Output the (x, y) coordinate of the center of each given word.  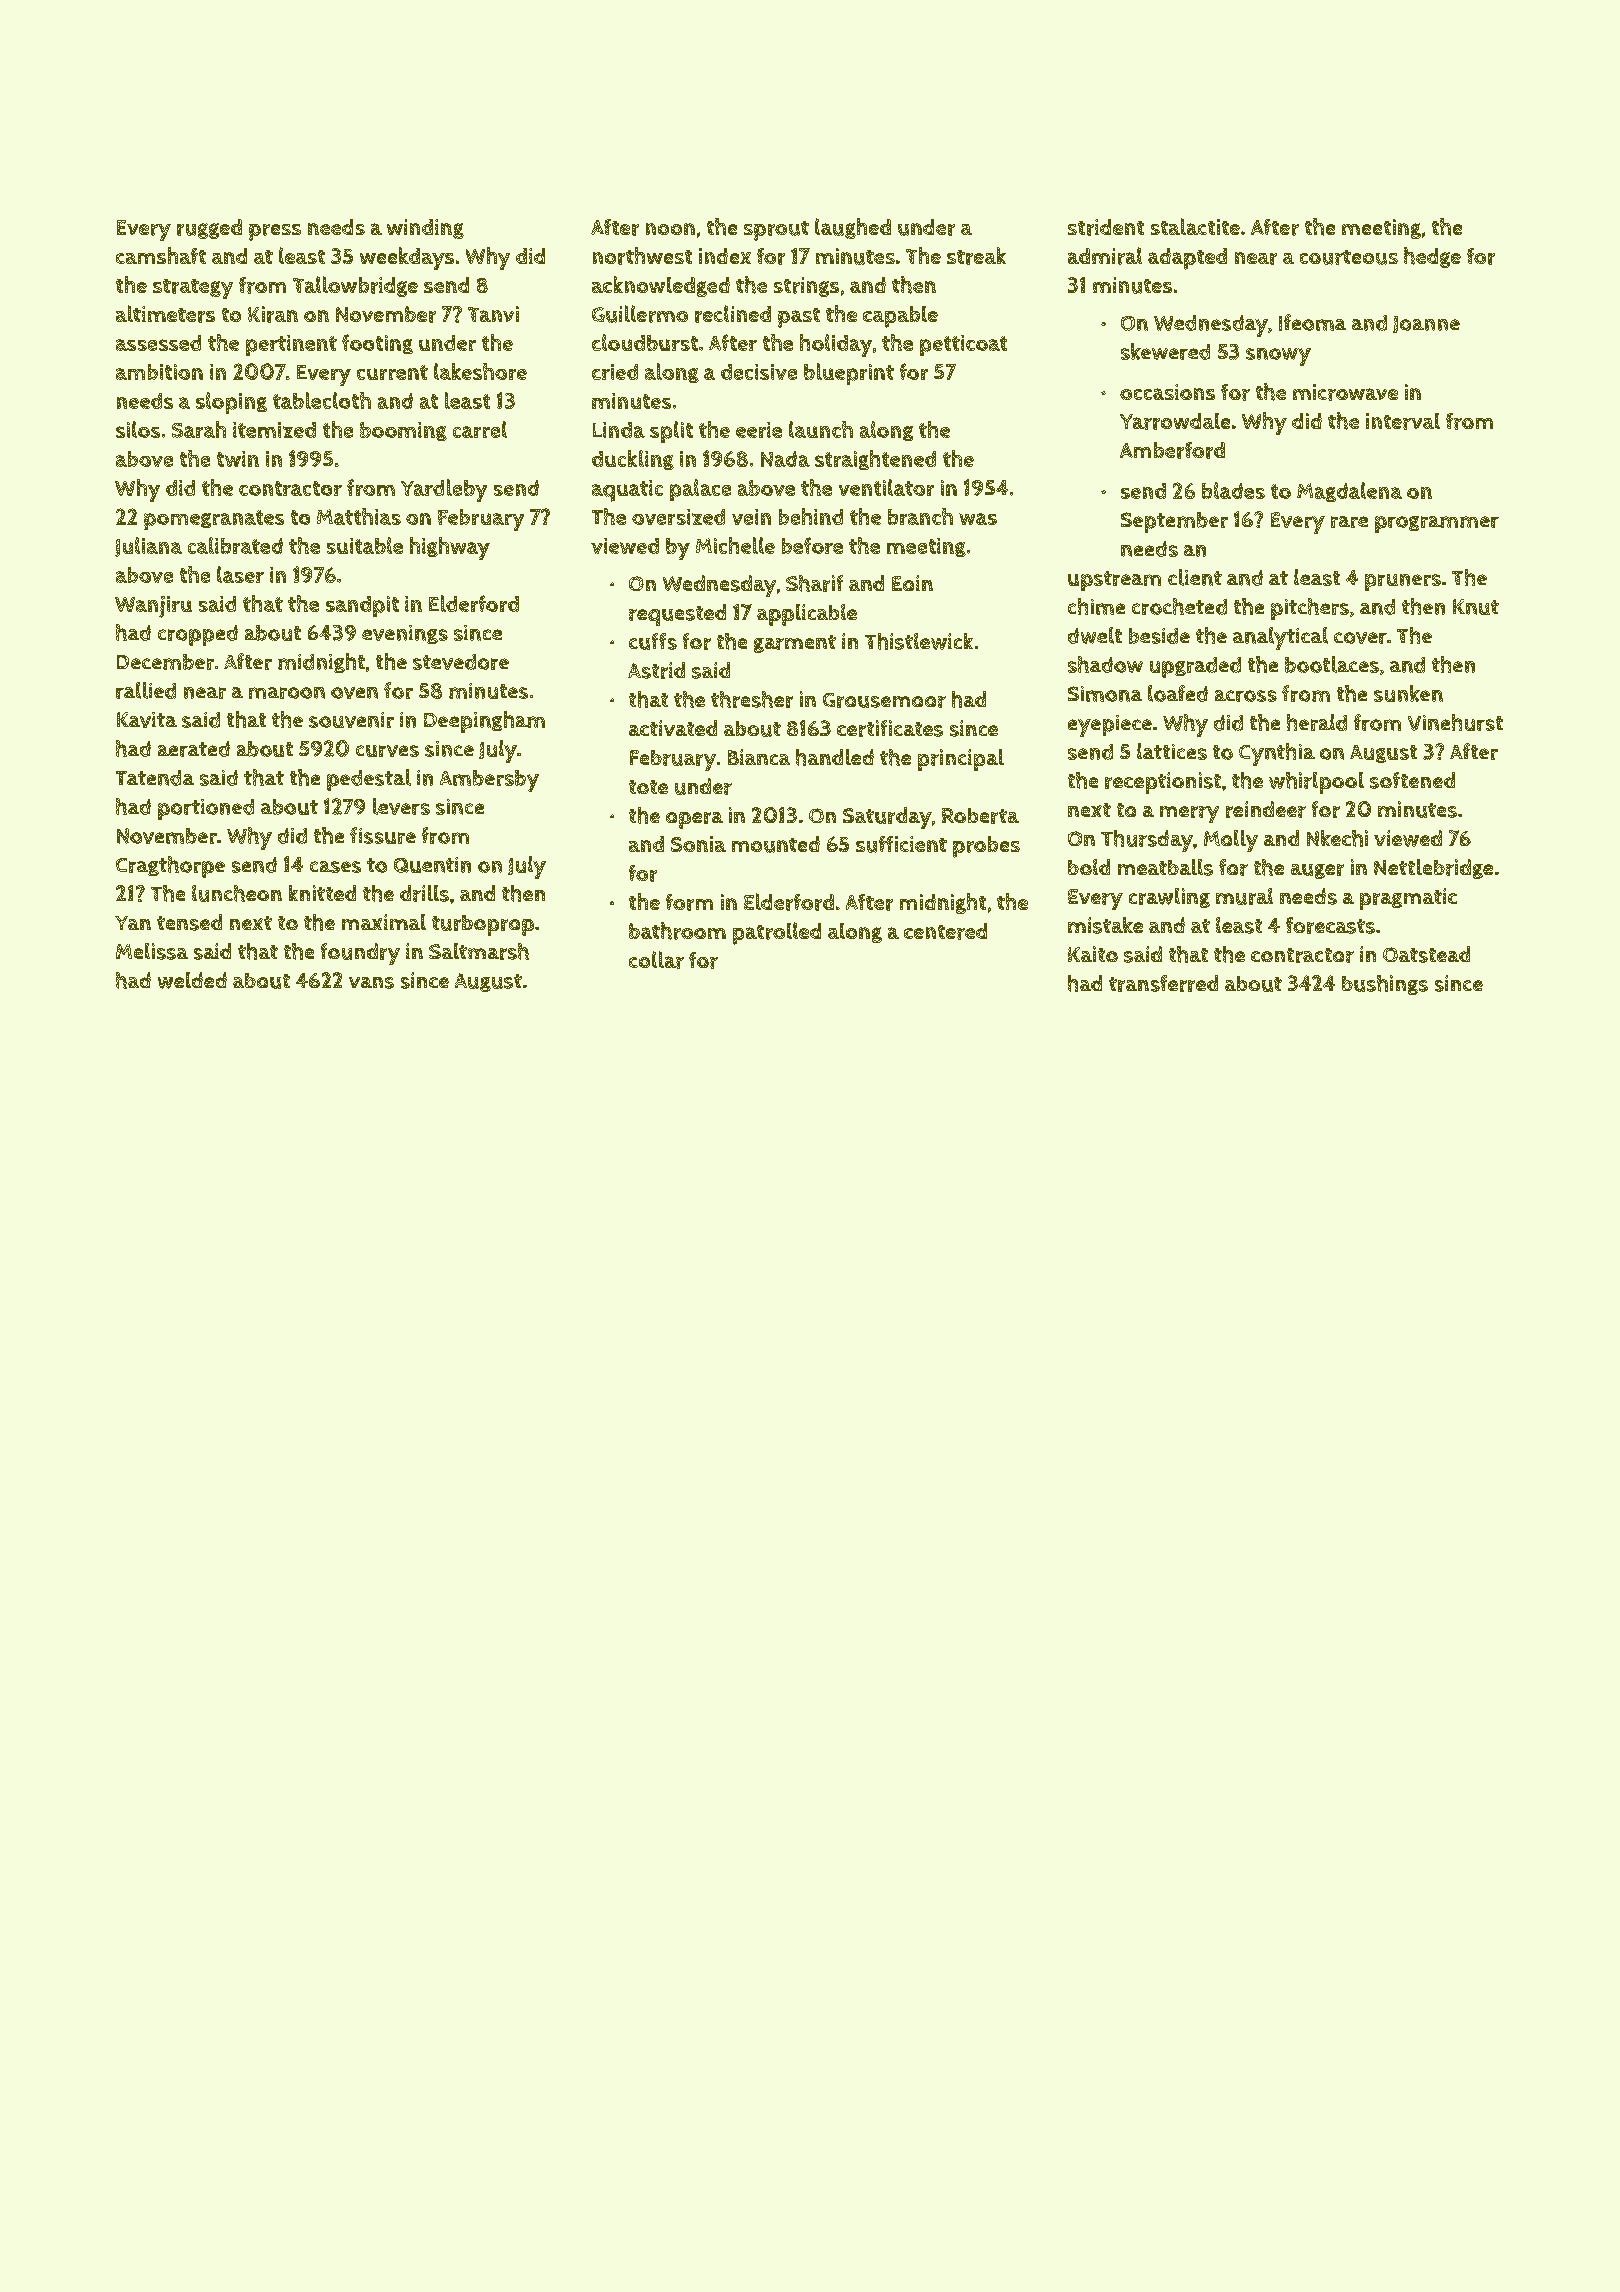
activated (673, 728)
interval (1403, 421)
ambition (159, 372)
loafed (1178, 693)
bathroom (677, 931)
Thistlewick (919, 641)
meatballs (1165, 867)
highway (450, 548)
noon (670, 229)
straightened (875, 460)
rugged (209, 229)
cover (1360, 638)
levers (401, 806)
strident (1106, 227)
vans (371, 983)
